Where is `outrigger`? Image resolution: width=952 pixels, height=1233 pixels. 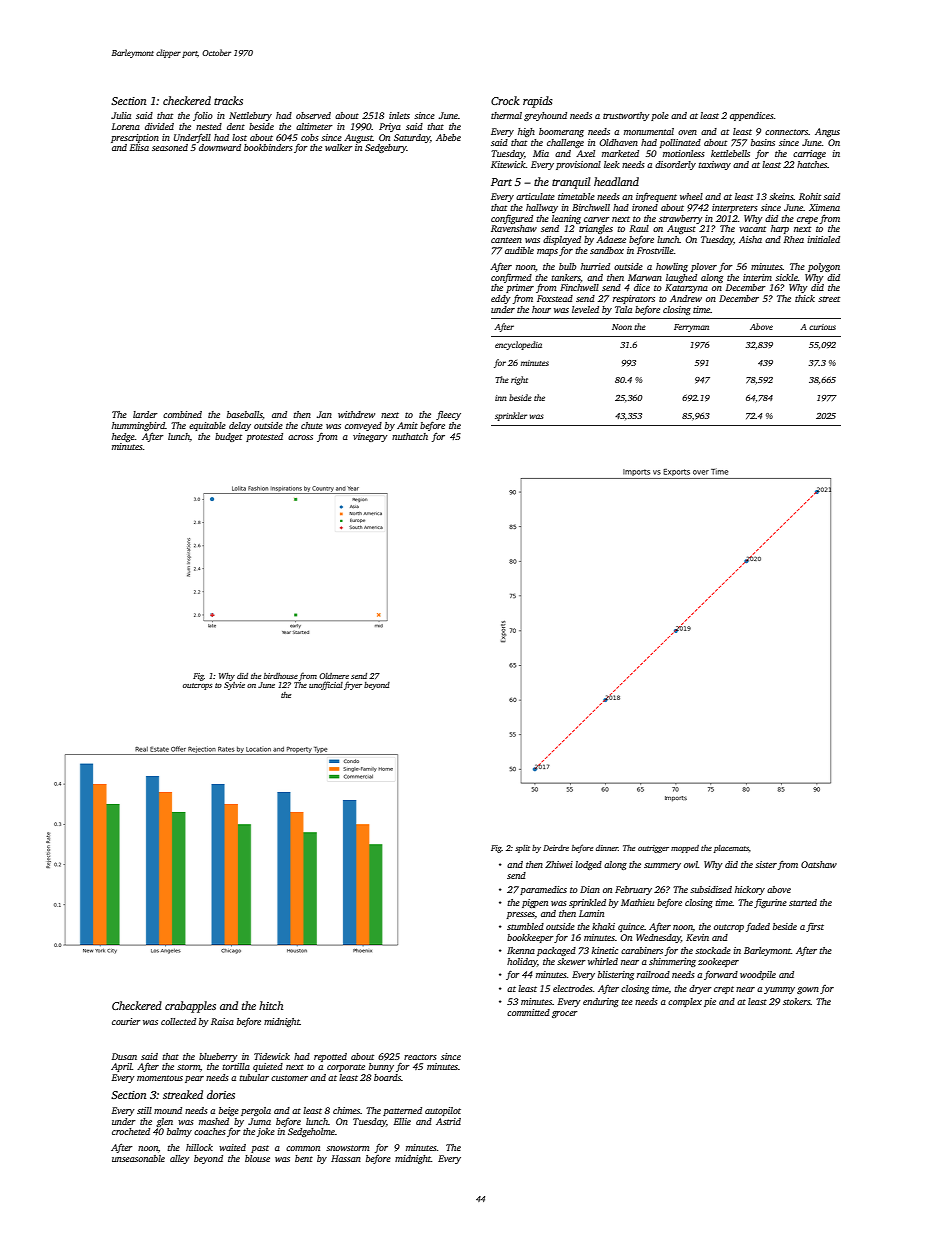 outrigger is located at coordinates (653, 849).
